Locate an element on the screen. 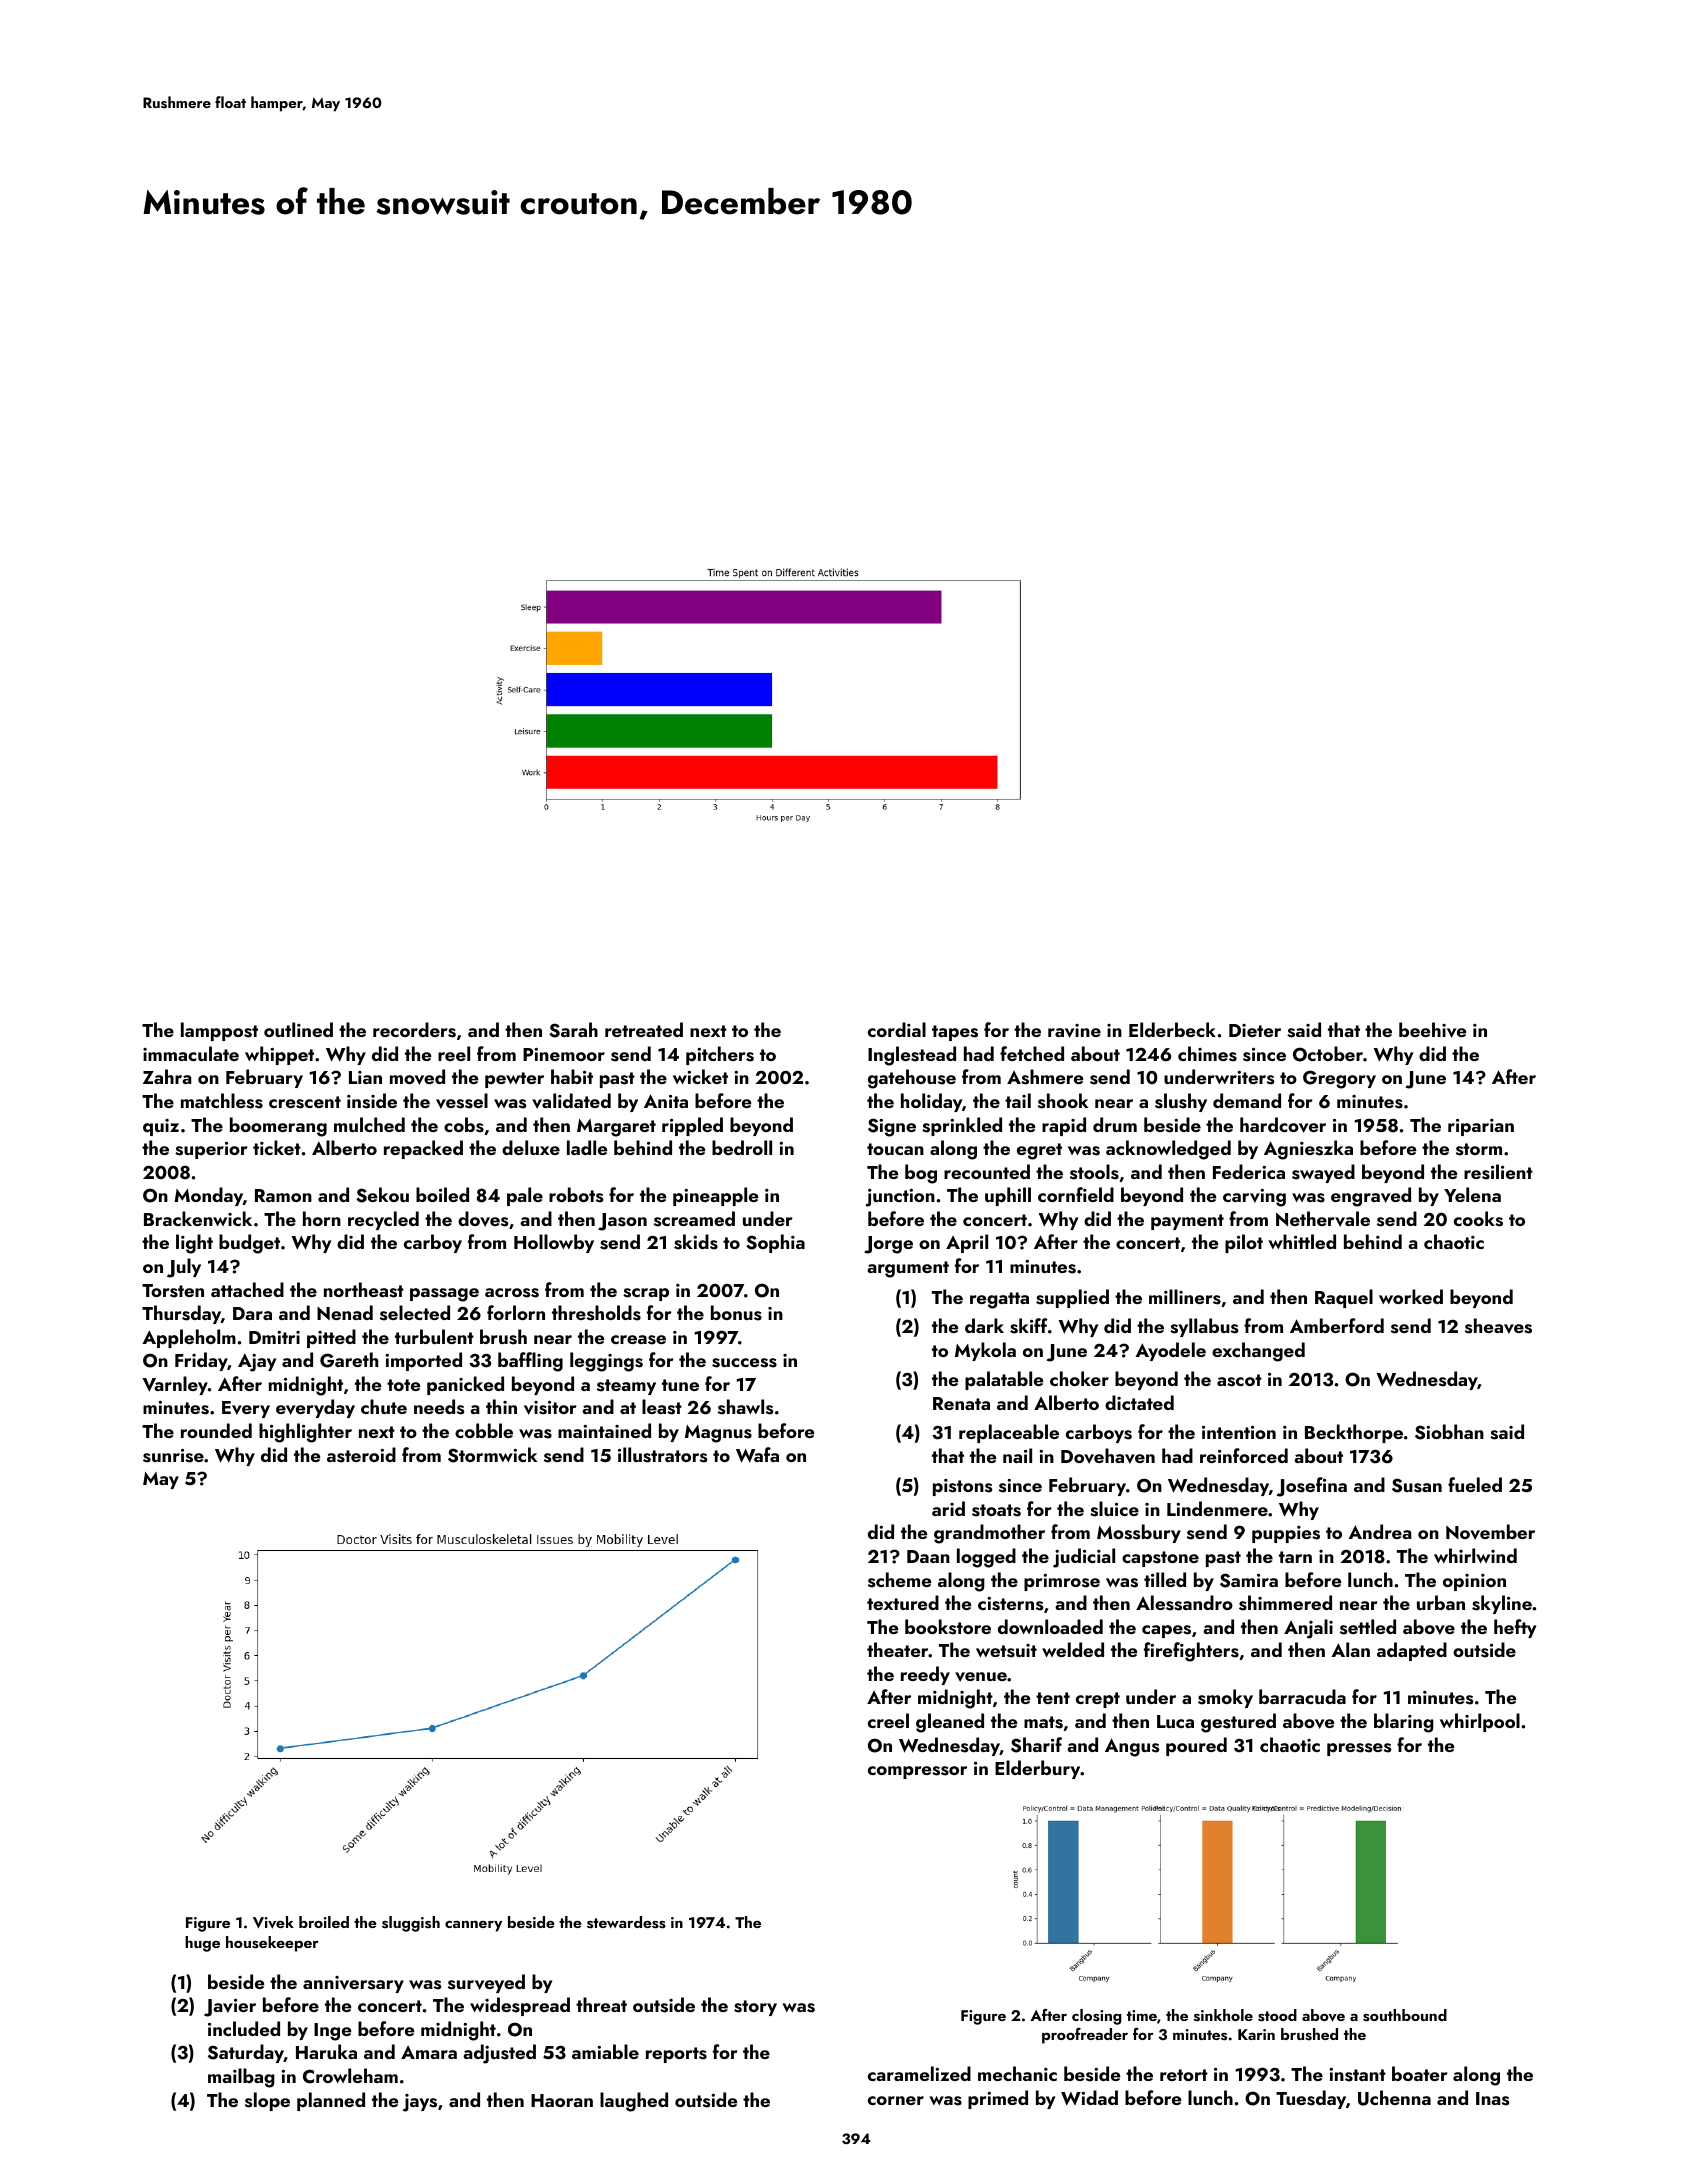 This screenshot has width=1683, height=2178. stewardess is located at coordinates (626, 1922).
